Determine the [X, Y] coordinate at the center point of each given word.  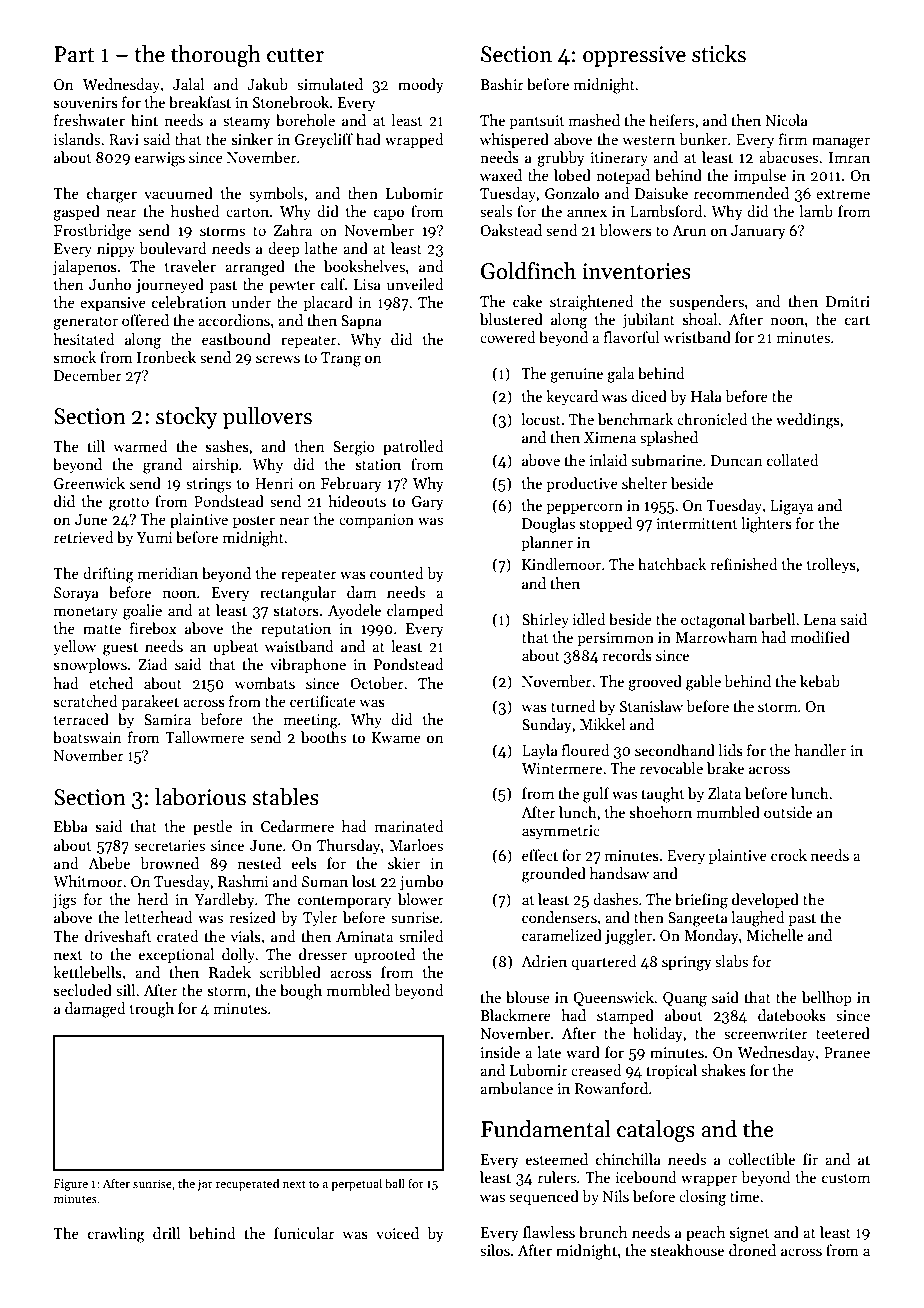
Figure [71, 1185]
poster [254, 521]
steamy [246, 122]
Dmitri [848, 301]
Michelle [774, 935]
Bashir [502, 84]
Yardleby [224, 900]
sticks [719, 54]
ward [583, 1052]
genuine [576, 375]
